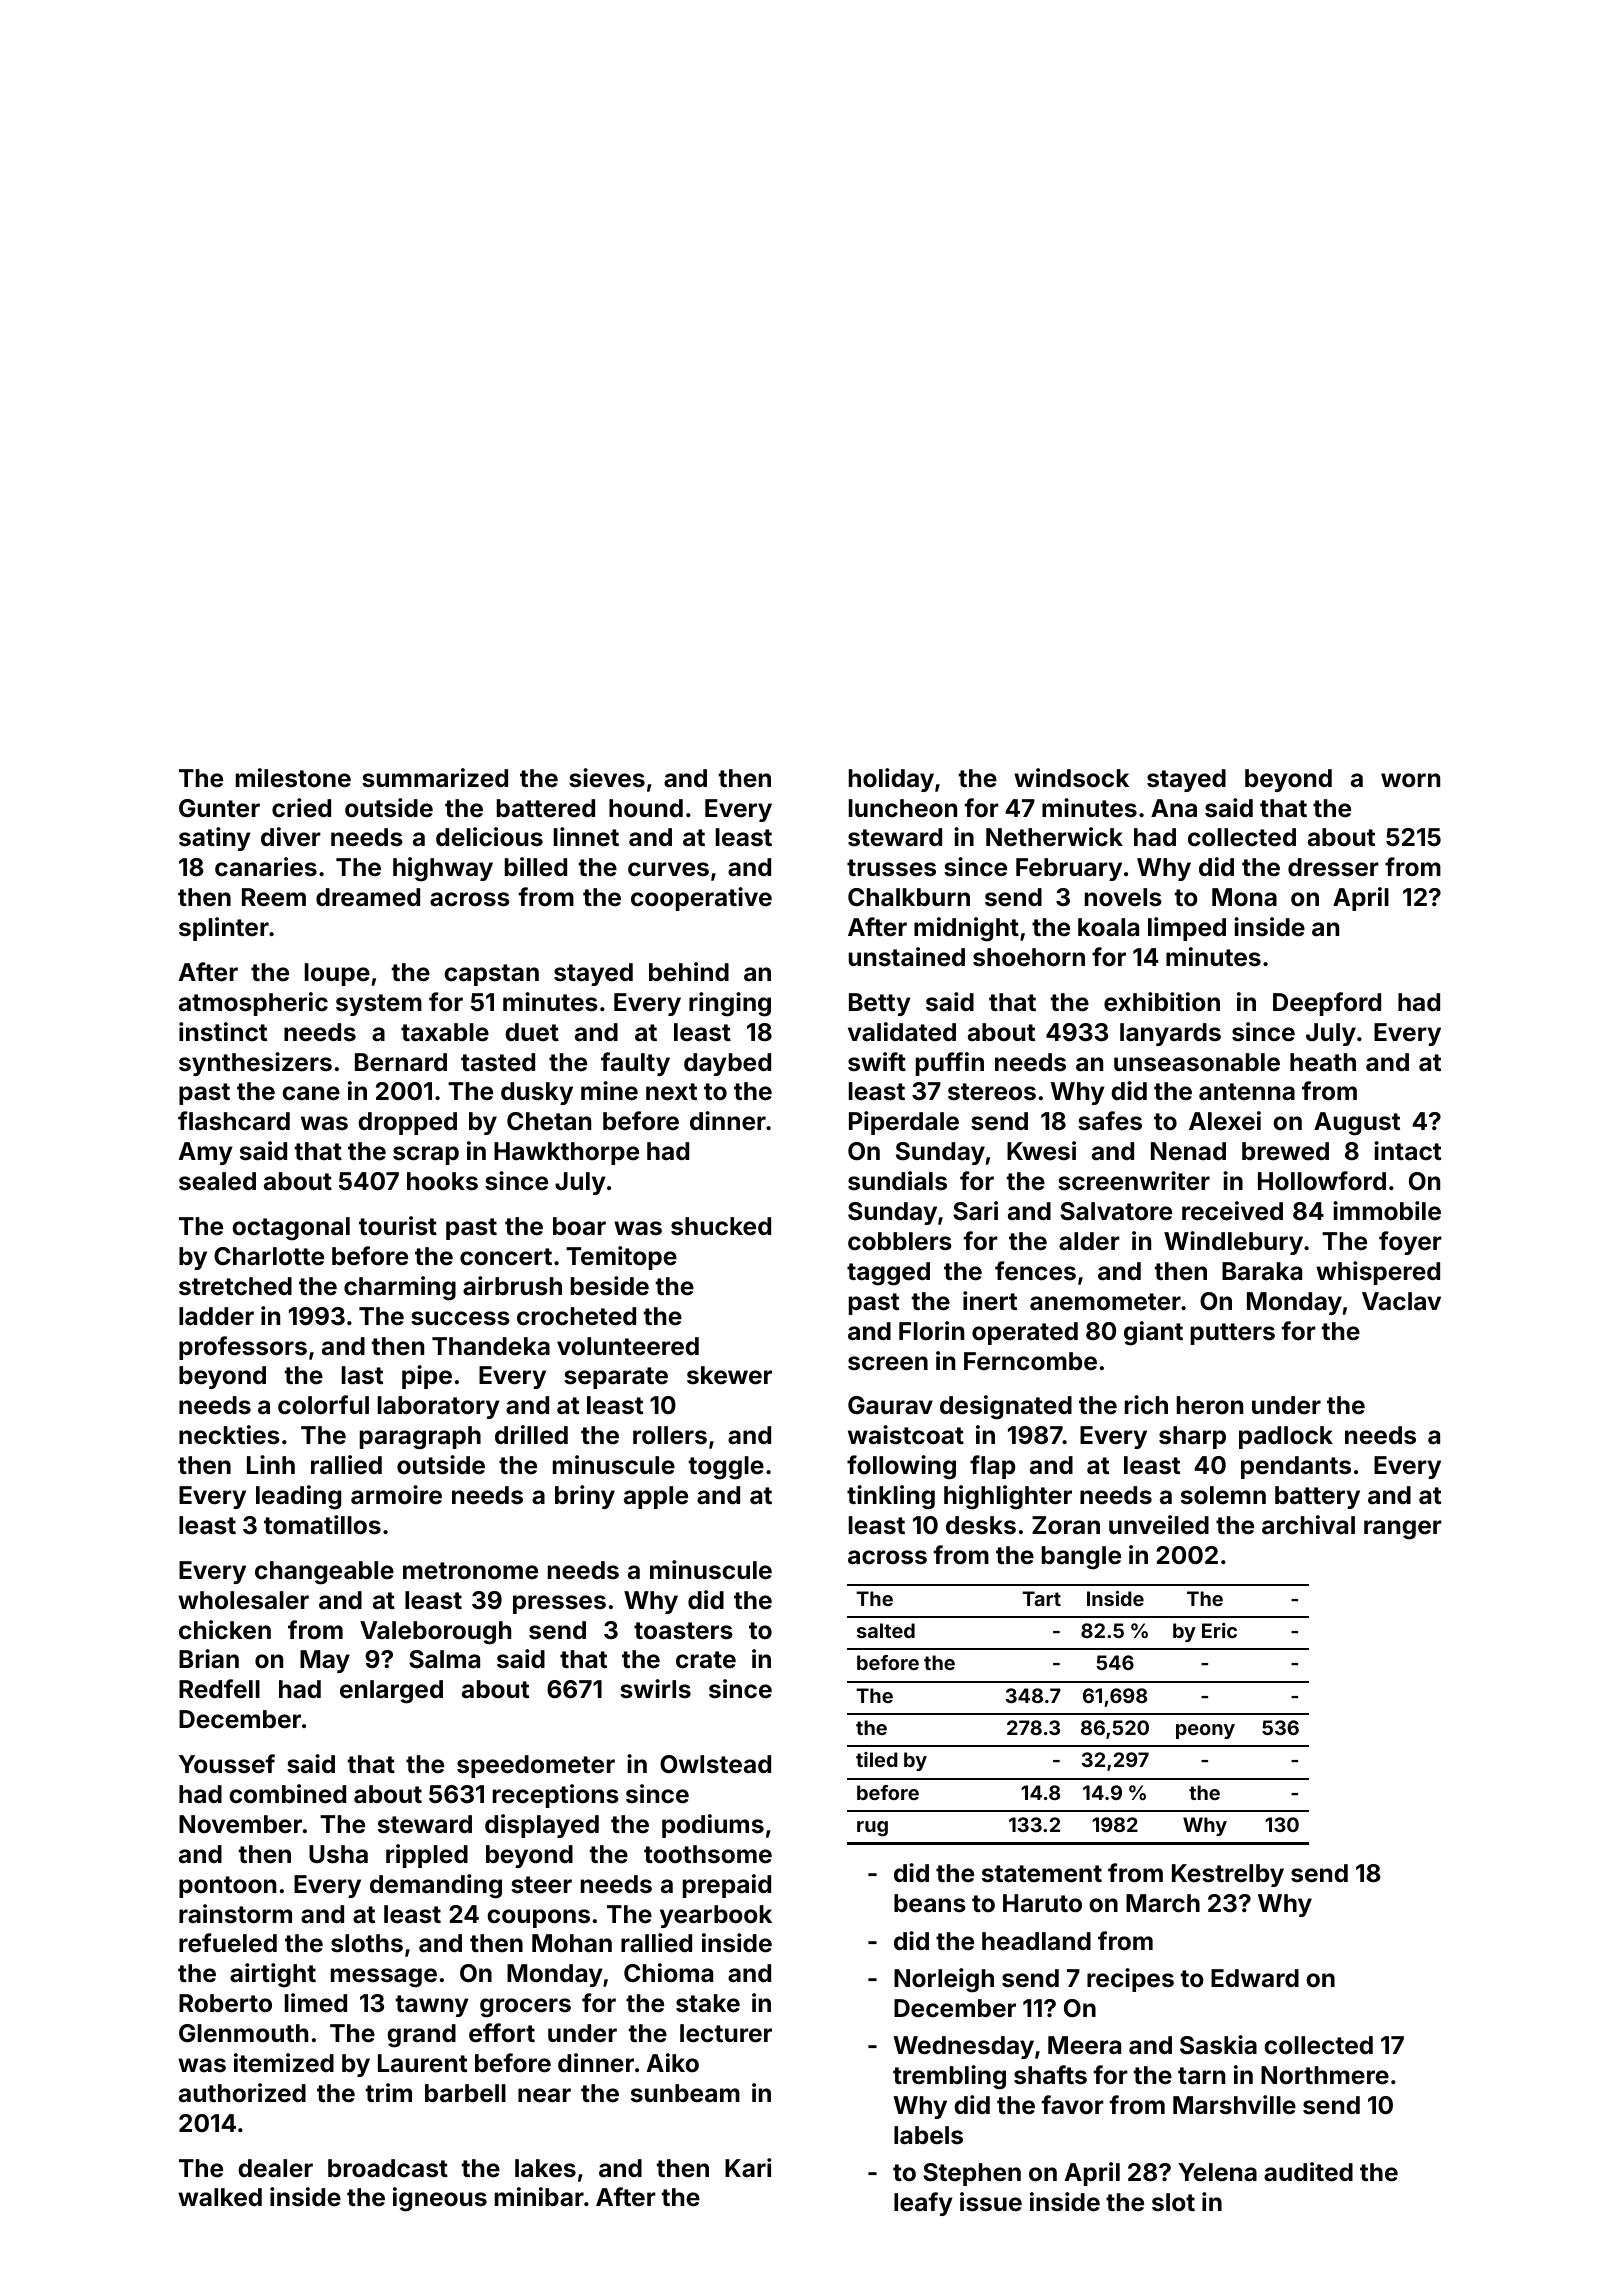 This page has width=1620, height=2292. Describe the element at coordinates (1071, 778) in the page. I see `windsock` at that location.
